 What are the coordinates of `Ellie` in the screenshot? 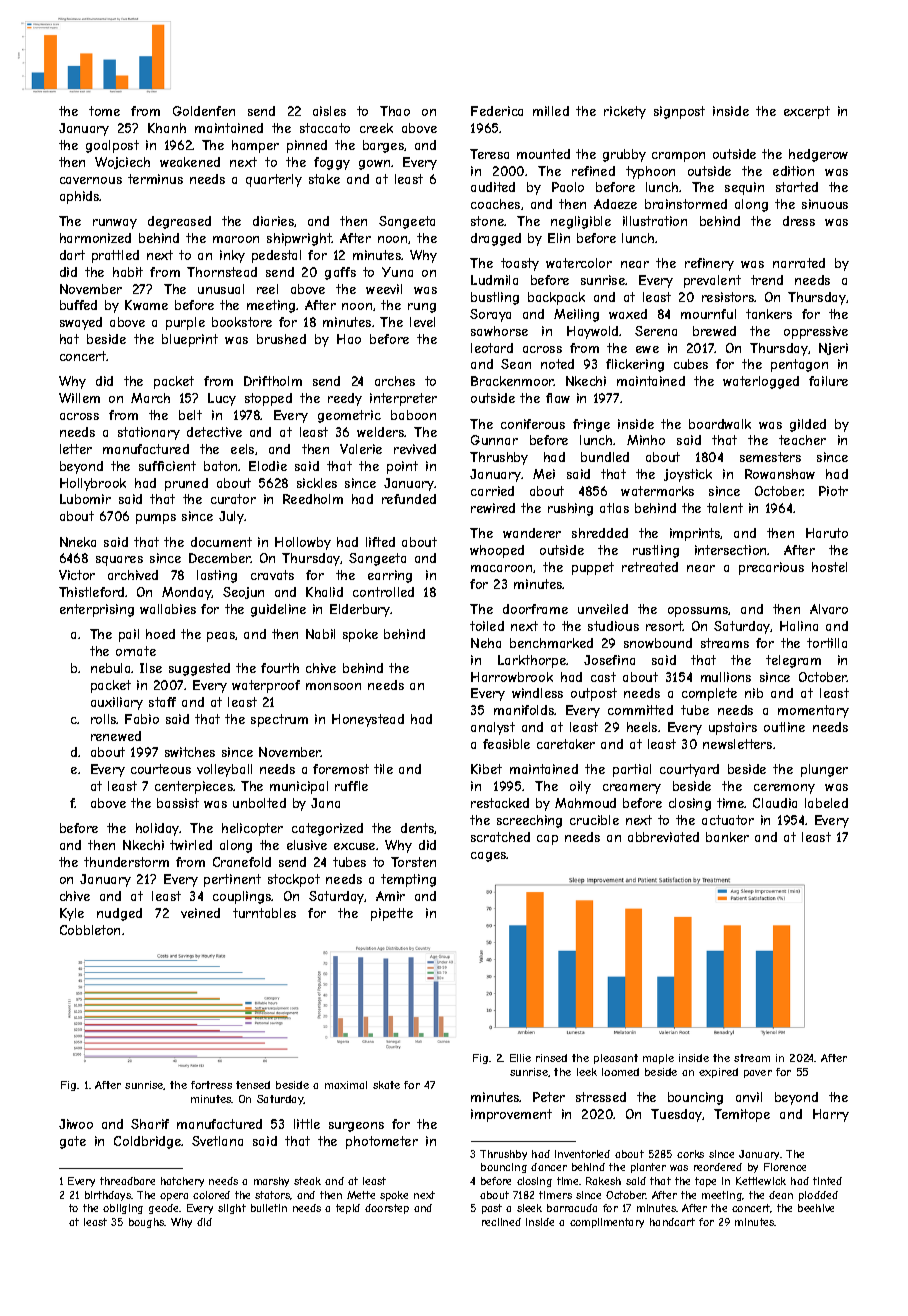 It's located at (520, 1058).
